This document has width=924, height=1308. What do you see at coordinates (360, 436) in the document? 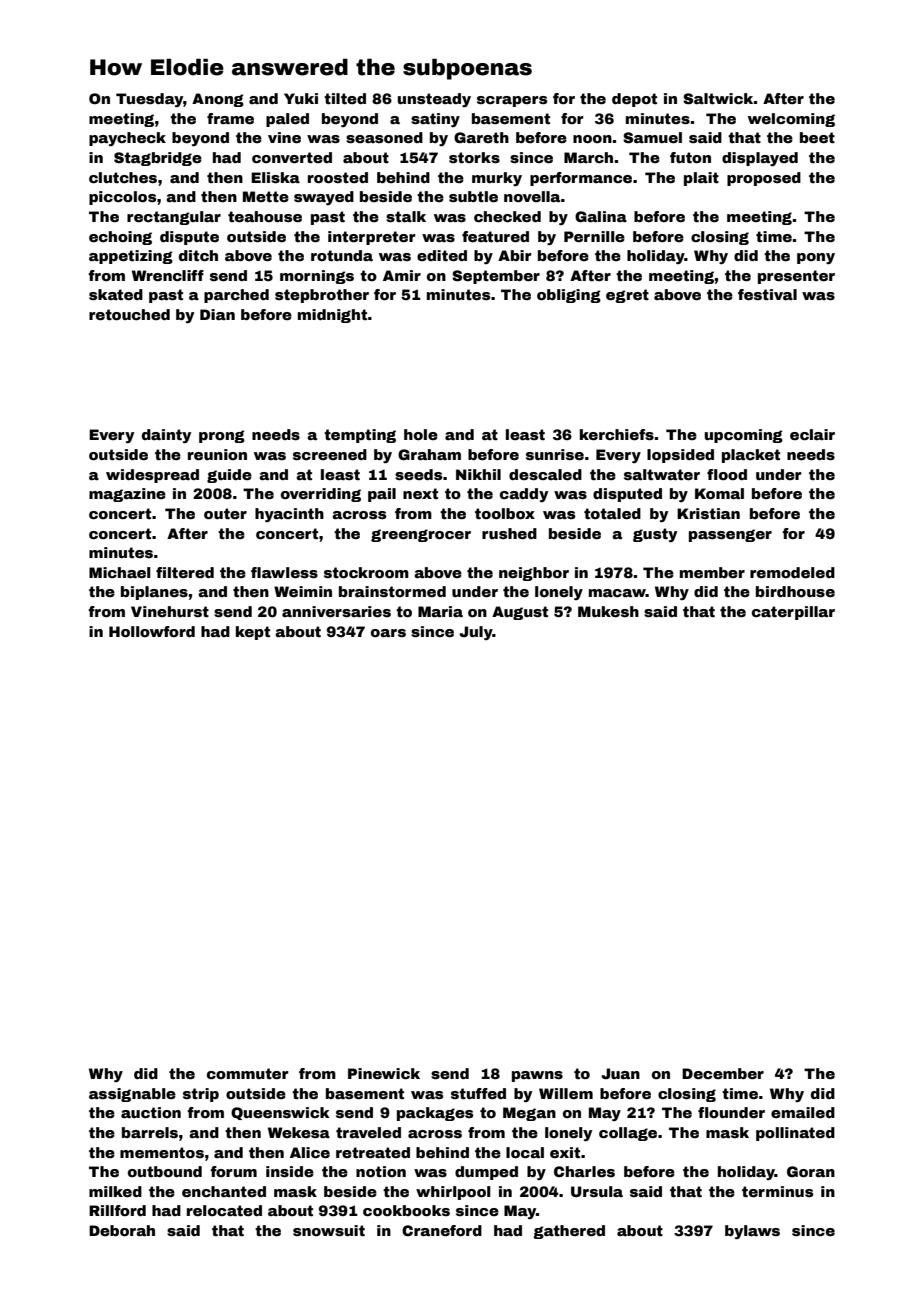
I see `tempting` at bounding box center [360, 436].
